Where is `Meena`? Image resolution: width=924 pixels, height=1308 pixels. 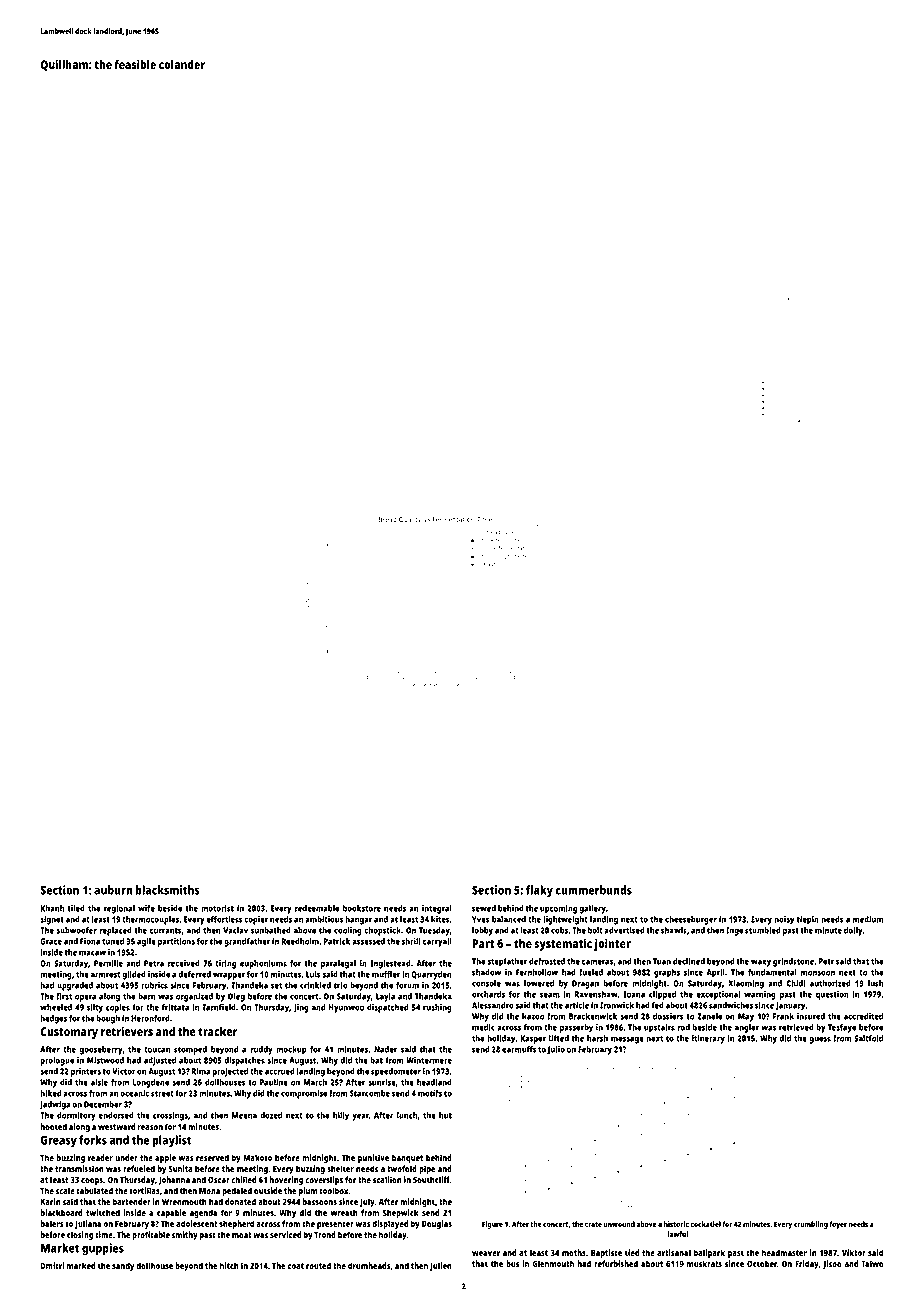
Meena is located at coordinates (244, 1115).
